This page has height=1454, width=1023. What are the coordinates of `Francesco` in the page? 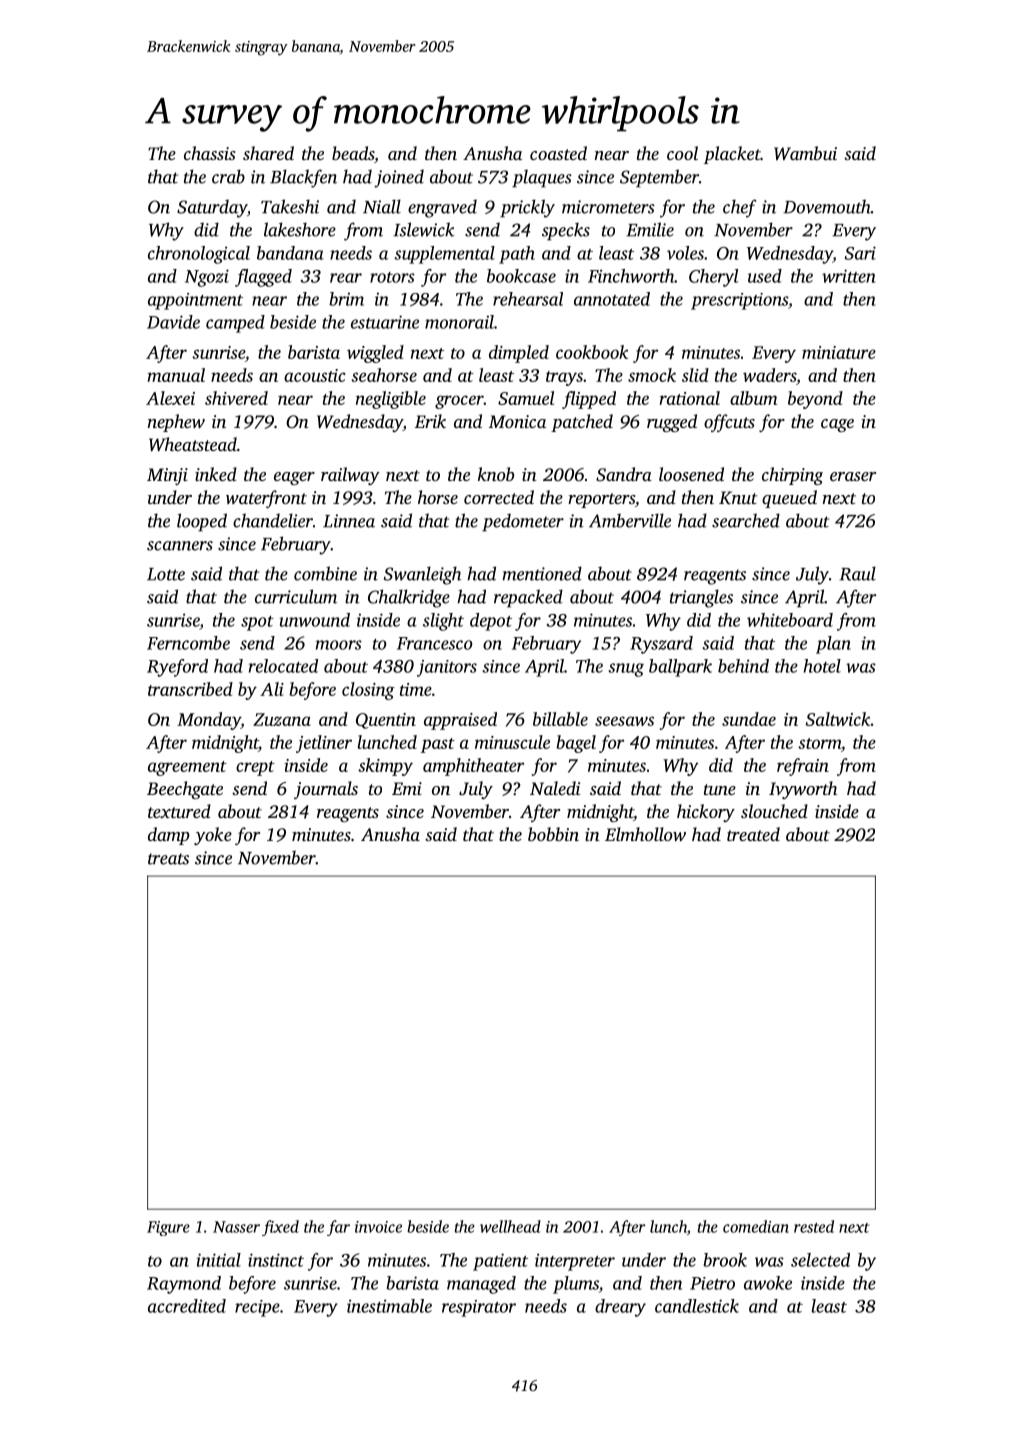 It's located at (434, 643).
